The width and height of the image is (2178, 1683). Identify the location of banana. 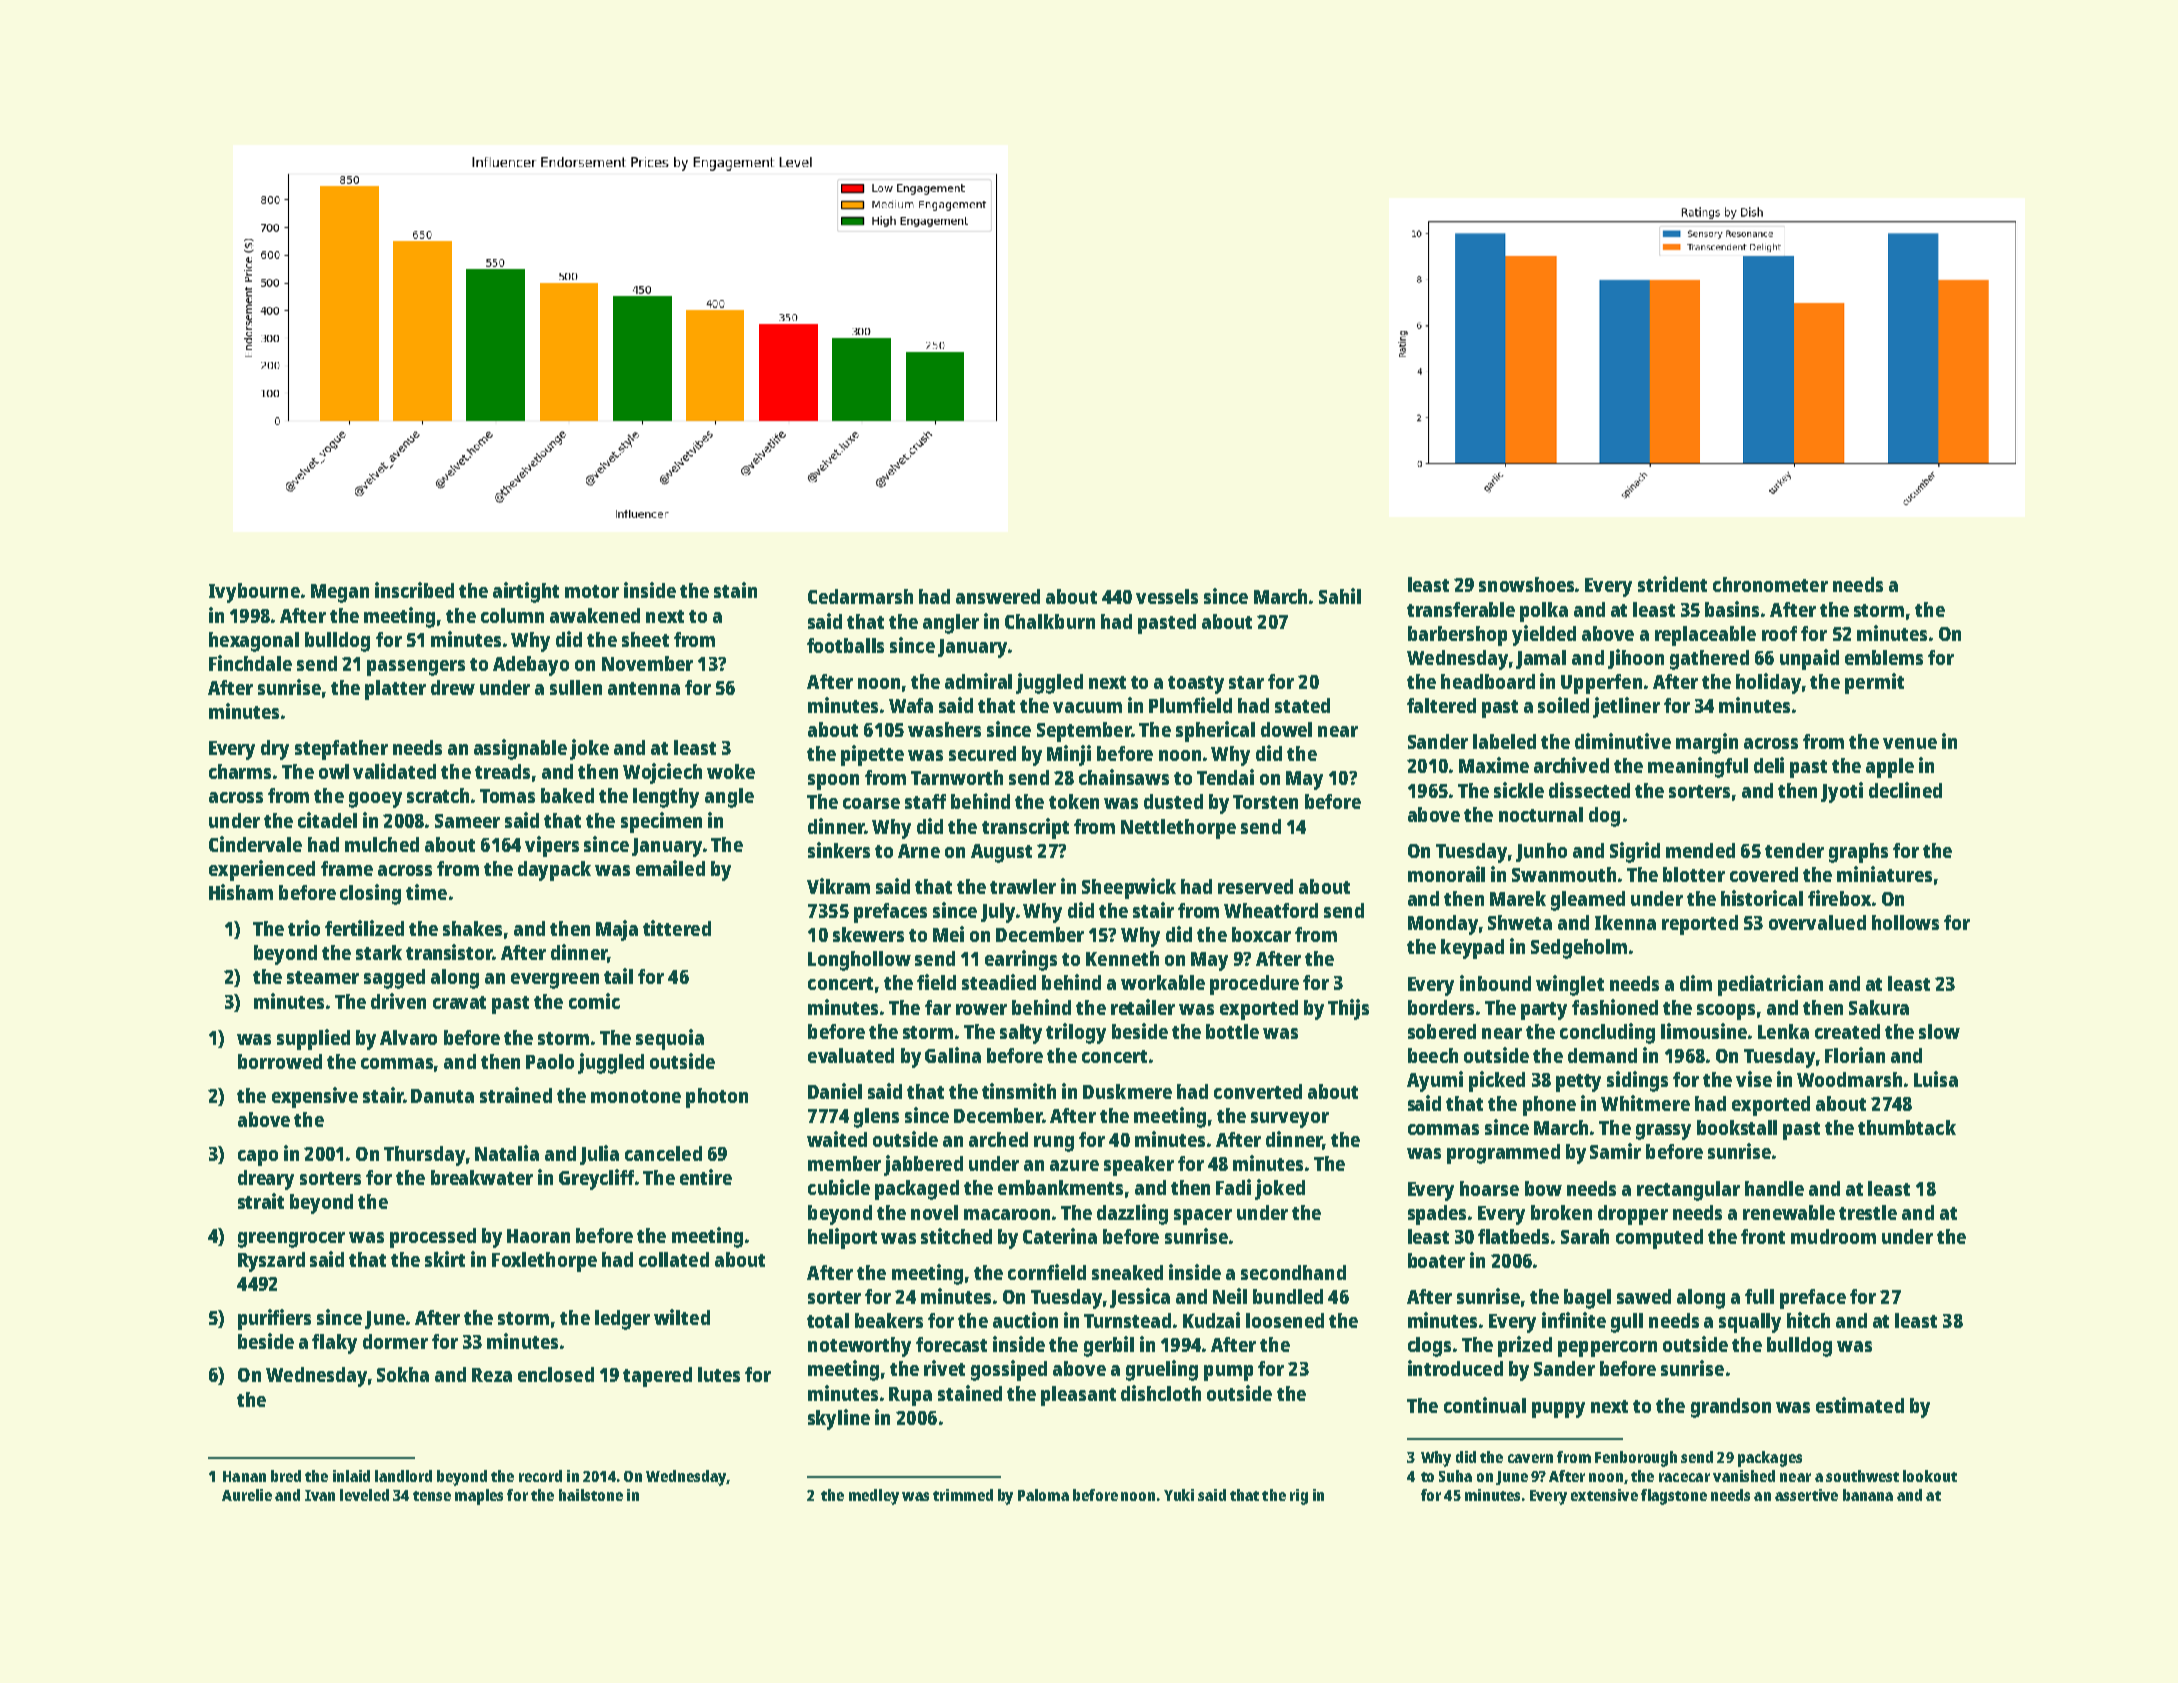
(1868, 1495).
